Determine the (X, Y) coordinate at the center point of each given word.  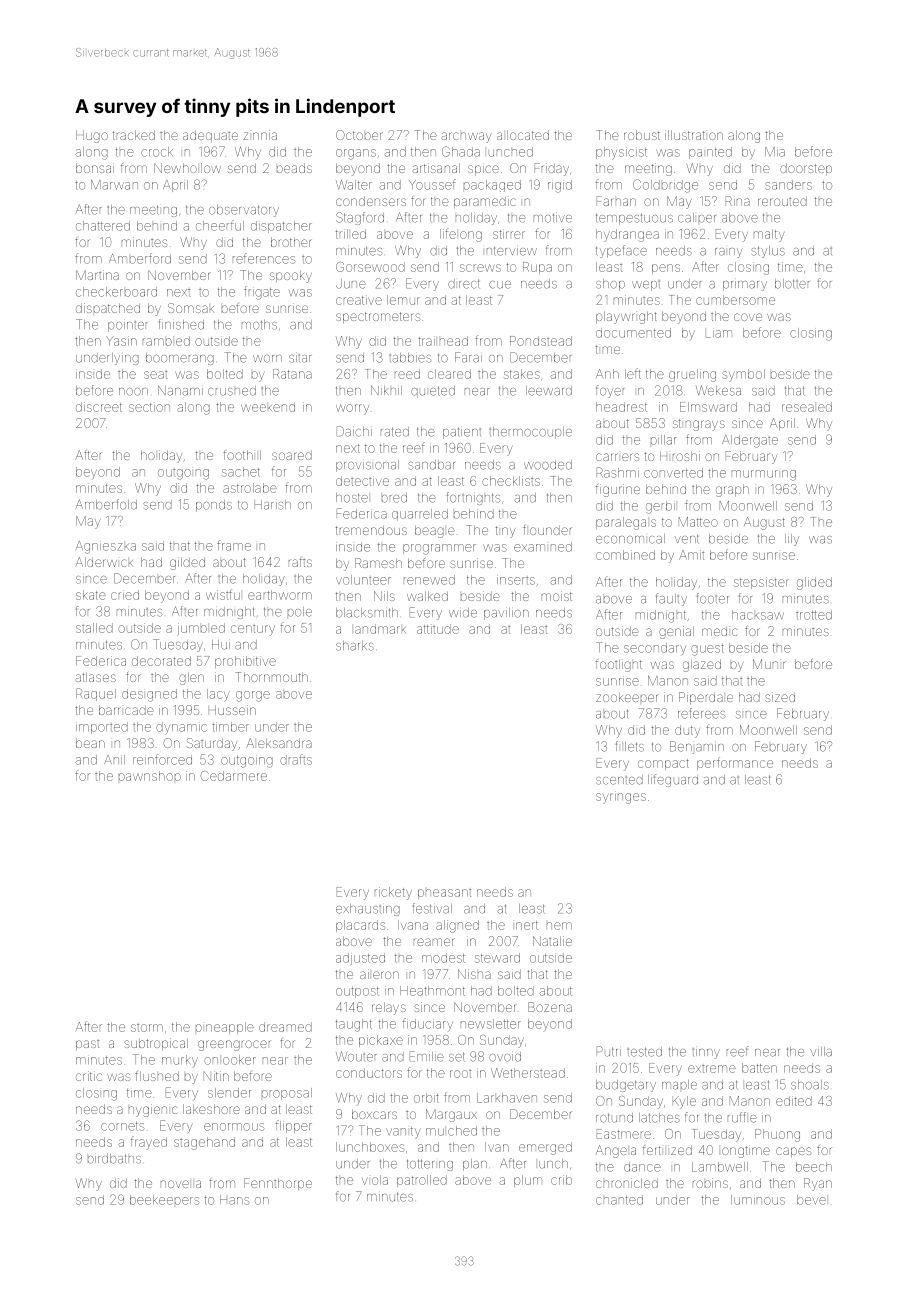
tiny (506, 532)
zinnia (260, 135)
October (359, 135)
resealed (807, 407)
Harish (273, 505)
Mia (775, 152)
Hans (234, 1200)
